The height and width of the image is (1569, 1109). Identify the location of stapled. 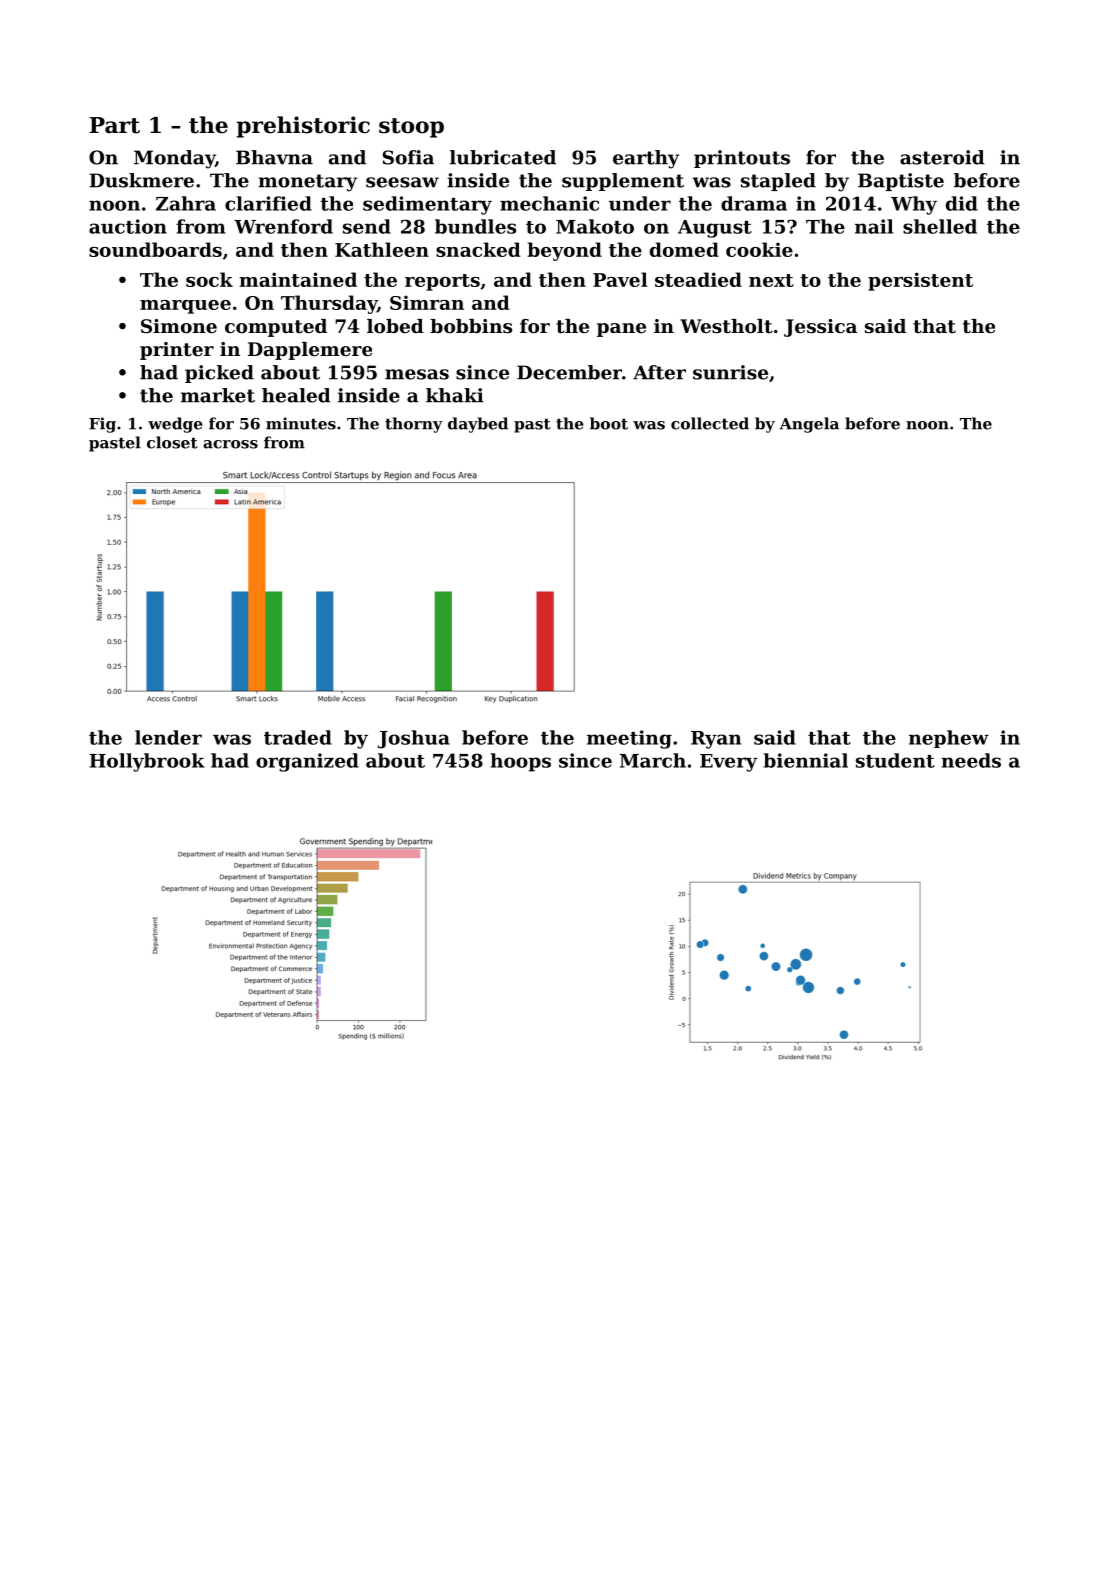
(778, 182).
